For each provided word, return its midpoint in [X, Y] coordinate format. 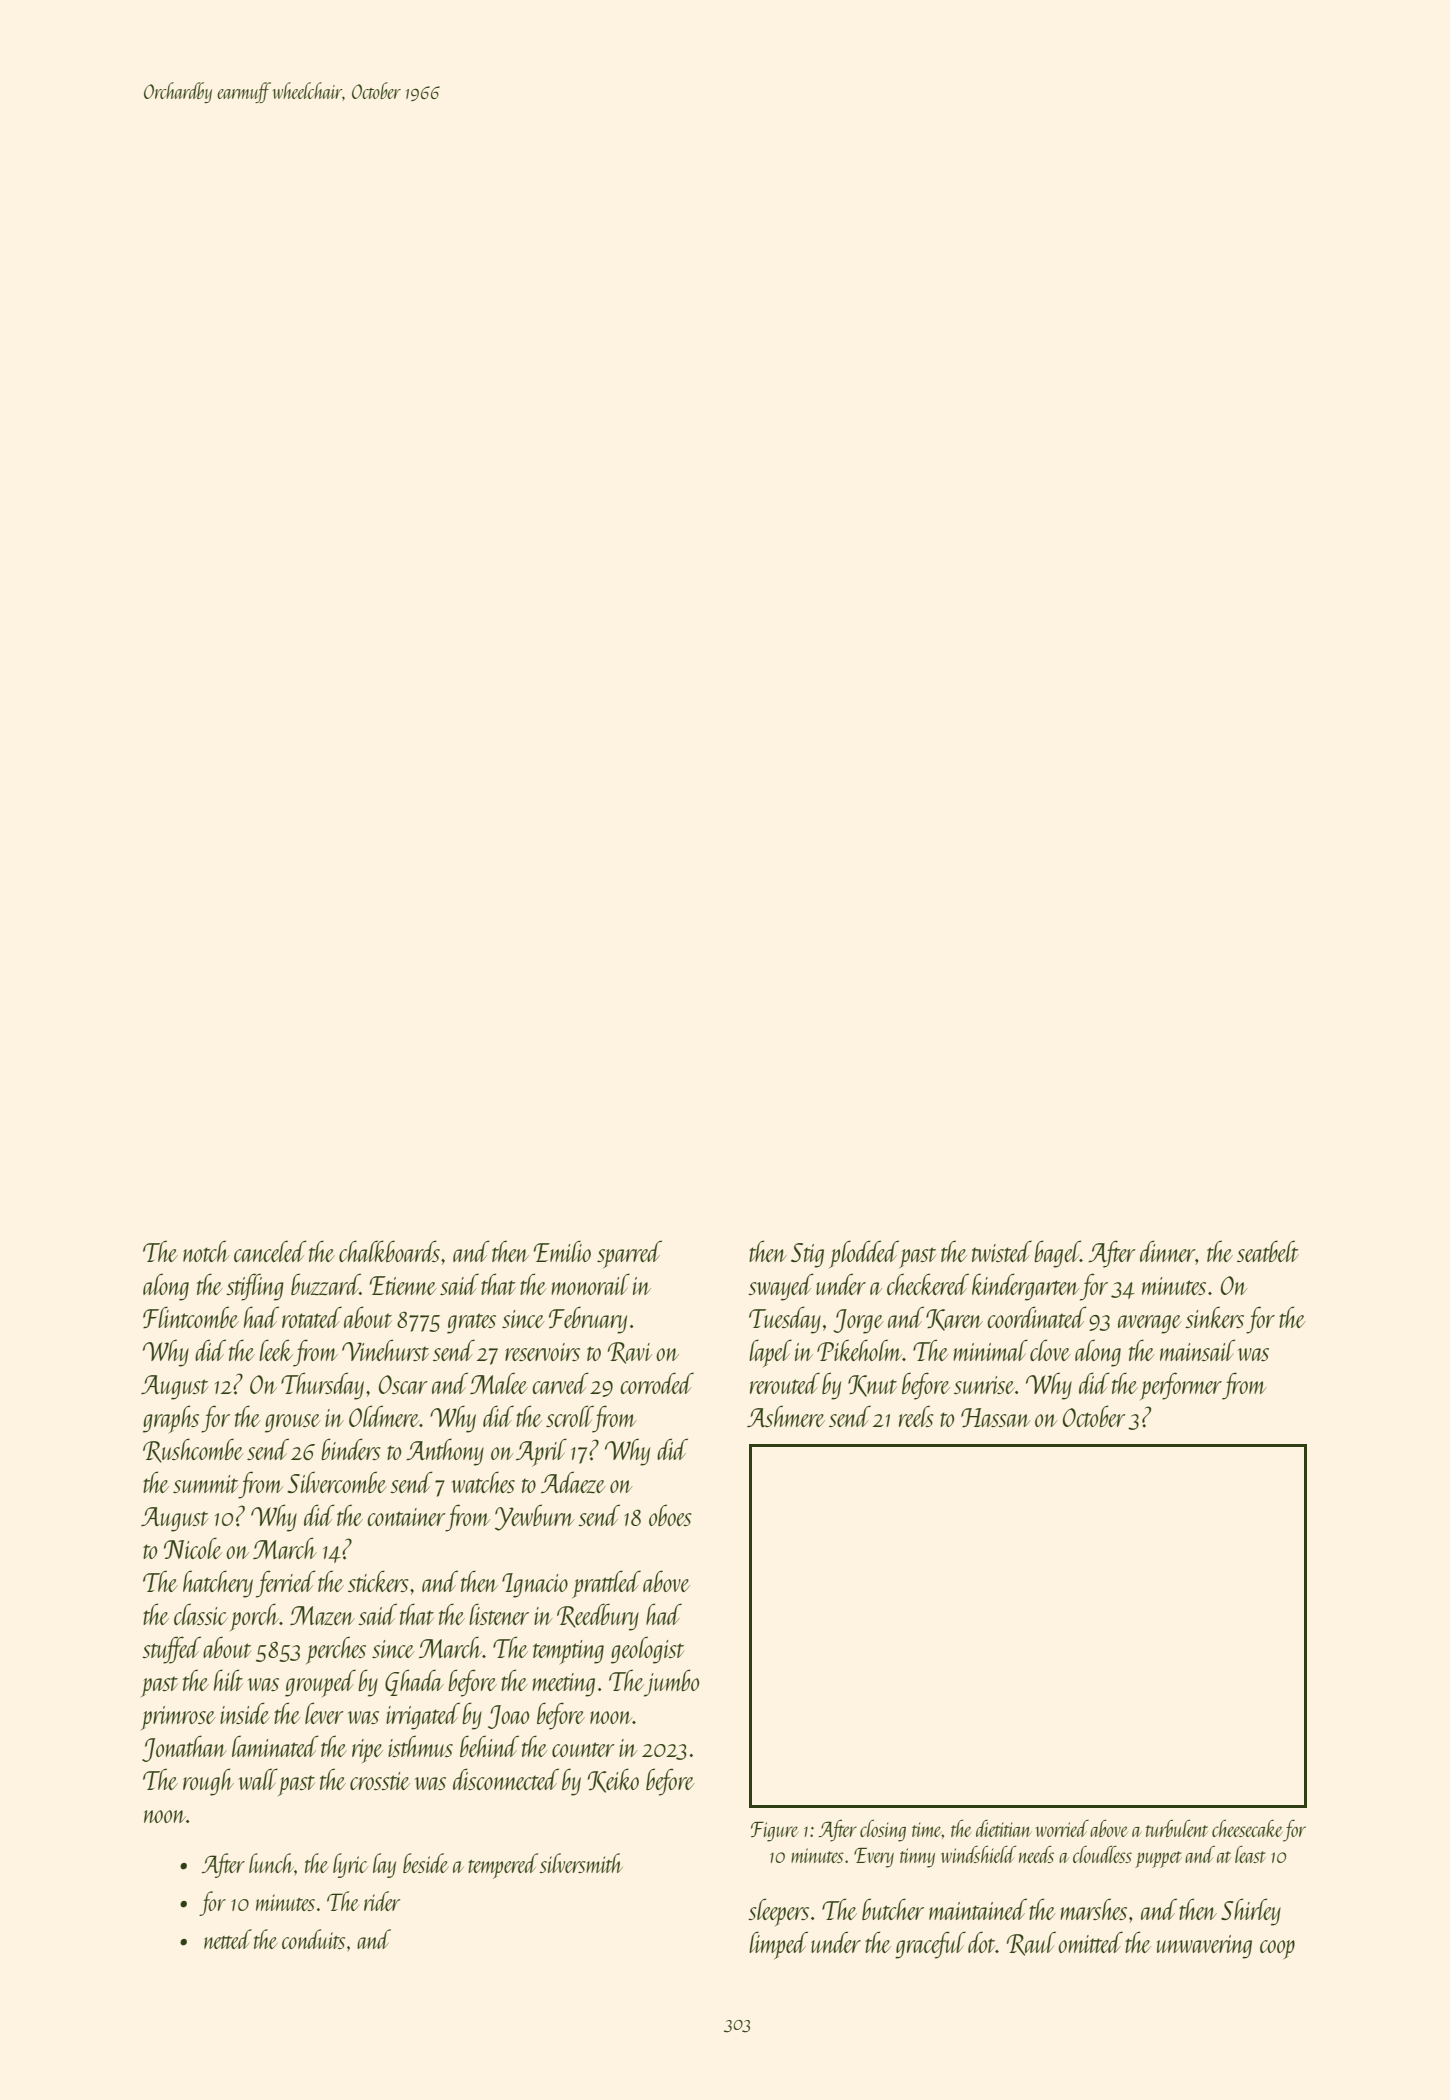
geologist [647, 1650]
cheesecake [1247, 1828]
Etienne [403, 1285]
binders [351, 1449]
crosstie [380, 1781]
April [541, 1452]
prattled [606, 1584]
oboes [670, 1515]
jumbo [671, 1683]
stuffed [171, 1650]
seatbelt [1268, 1251]
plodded [864, 1254]
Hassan [995, 1417]
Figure [774, 1832]
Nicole [193, 1548]
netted [228, 1939]
